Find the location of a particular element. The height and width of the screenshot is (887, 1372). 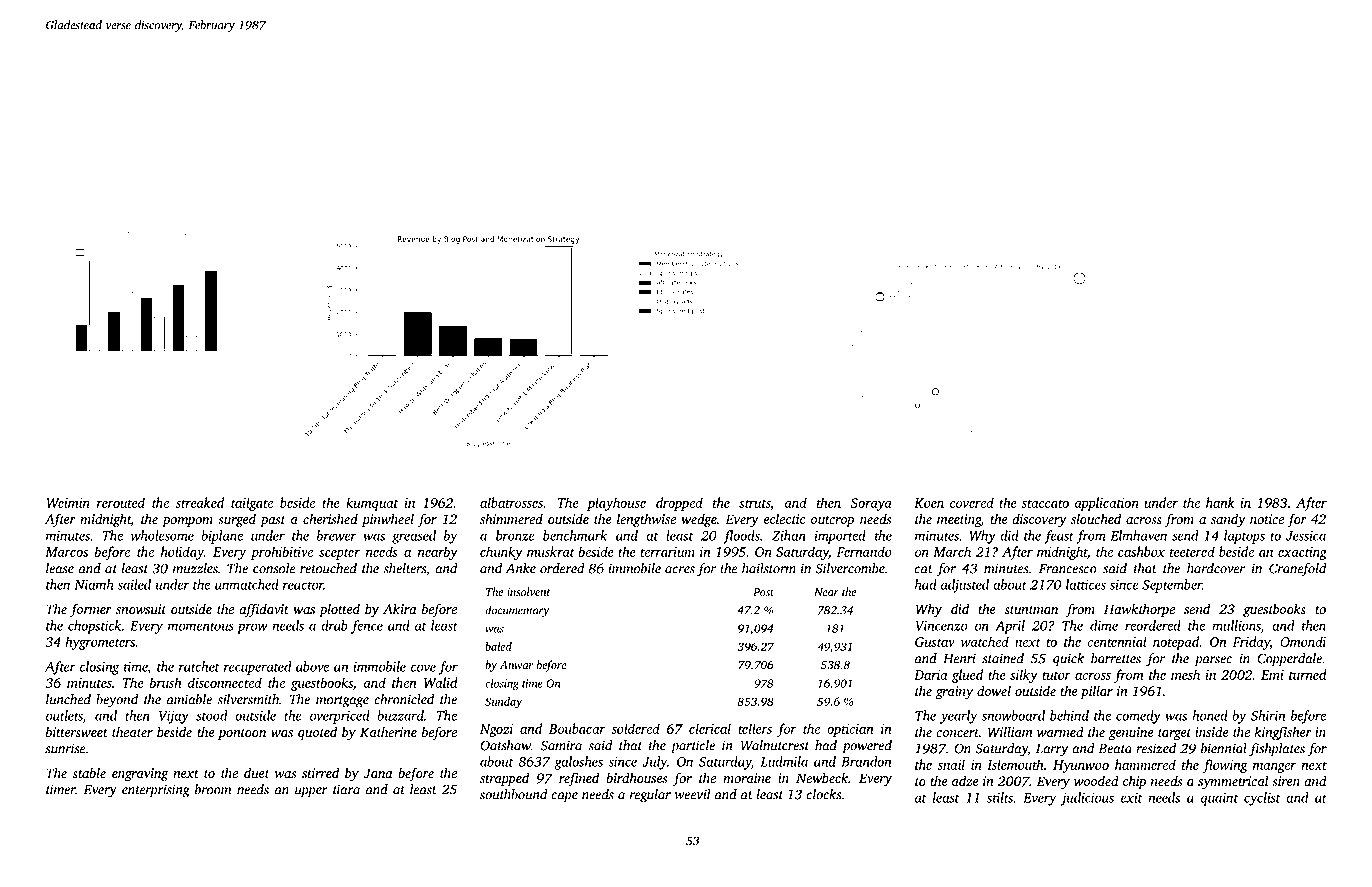

birdhouses is located at coordinates (636, 778).
